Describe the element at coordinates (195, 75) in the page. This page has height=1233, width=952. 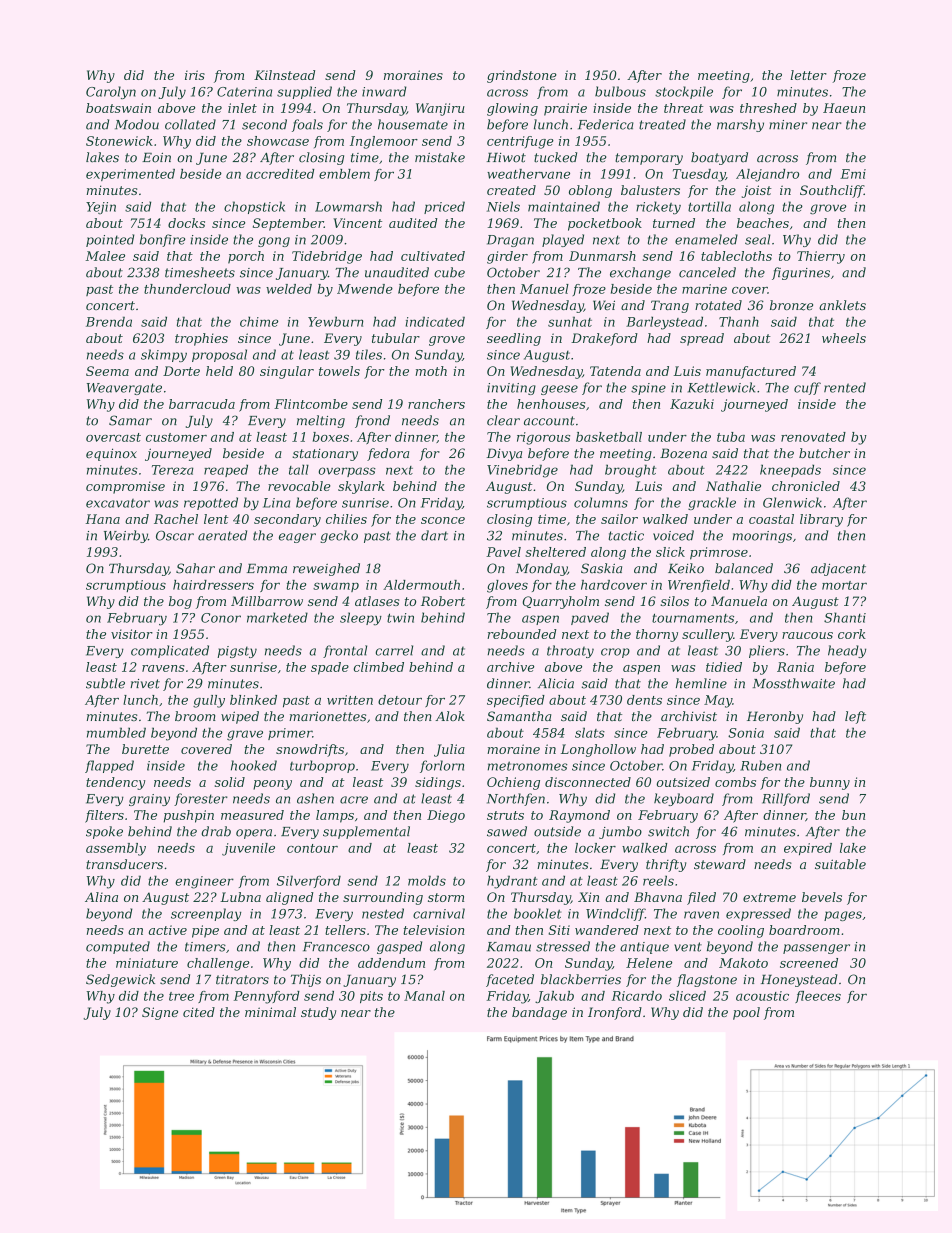
I see `iris` at that location.
